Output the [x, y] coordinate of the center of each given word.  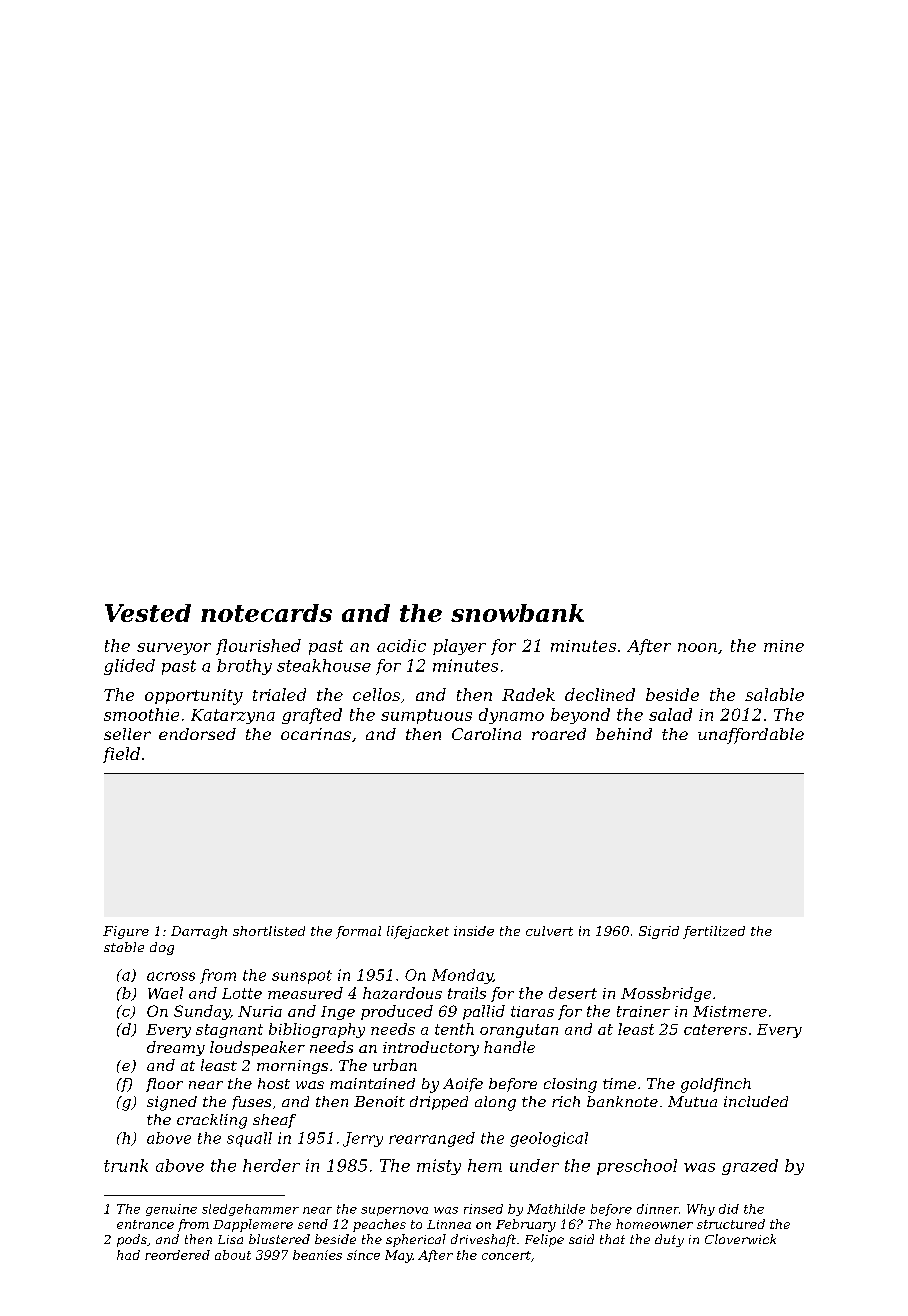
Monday [462, 976]
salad [670, 714]
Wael [165, 993]
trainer [643, 1011]
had [128, 1255]
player [459, 647]
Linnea [449, 1224]
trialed [279, 694]
